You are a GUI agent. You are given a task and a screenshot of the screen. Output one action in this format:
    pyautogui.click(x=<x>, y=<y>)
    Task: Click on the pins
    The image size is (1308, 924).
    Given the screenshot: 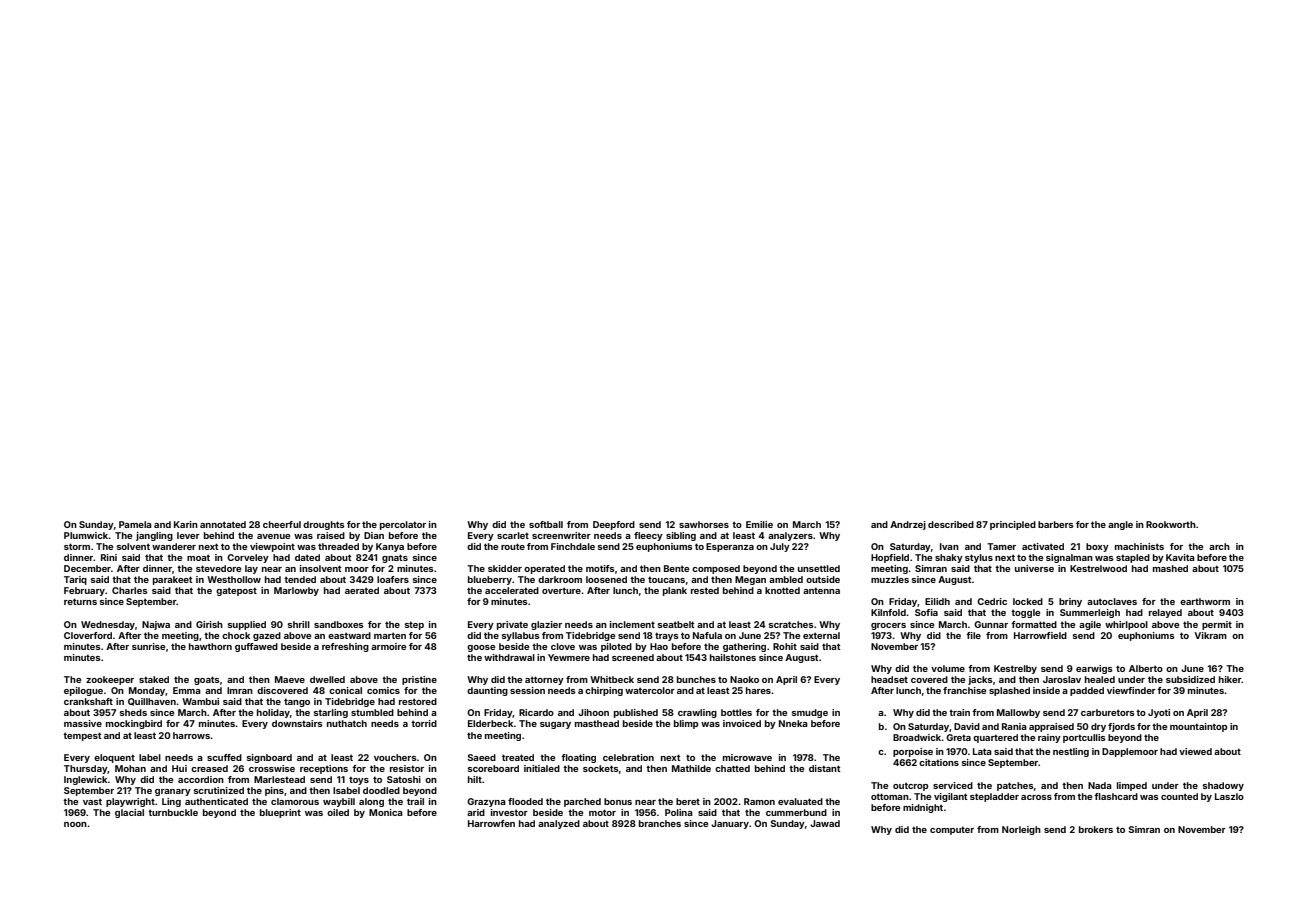 What is the action you would take?
    pyautogui.click(x=274, y=791)
